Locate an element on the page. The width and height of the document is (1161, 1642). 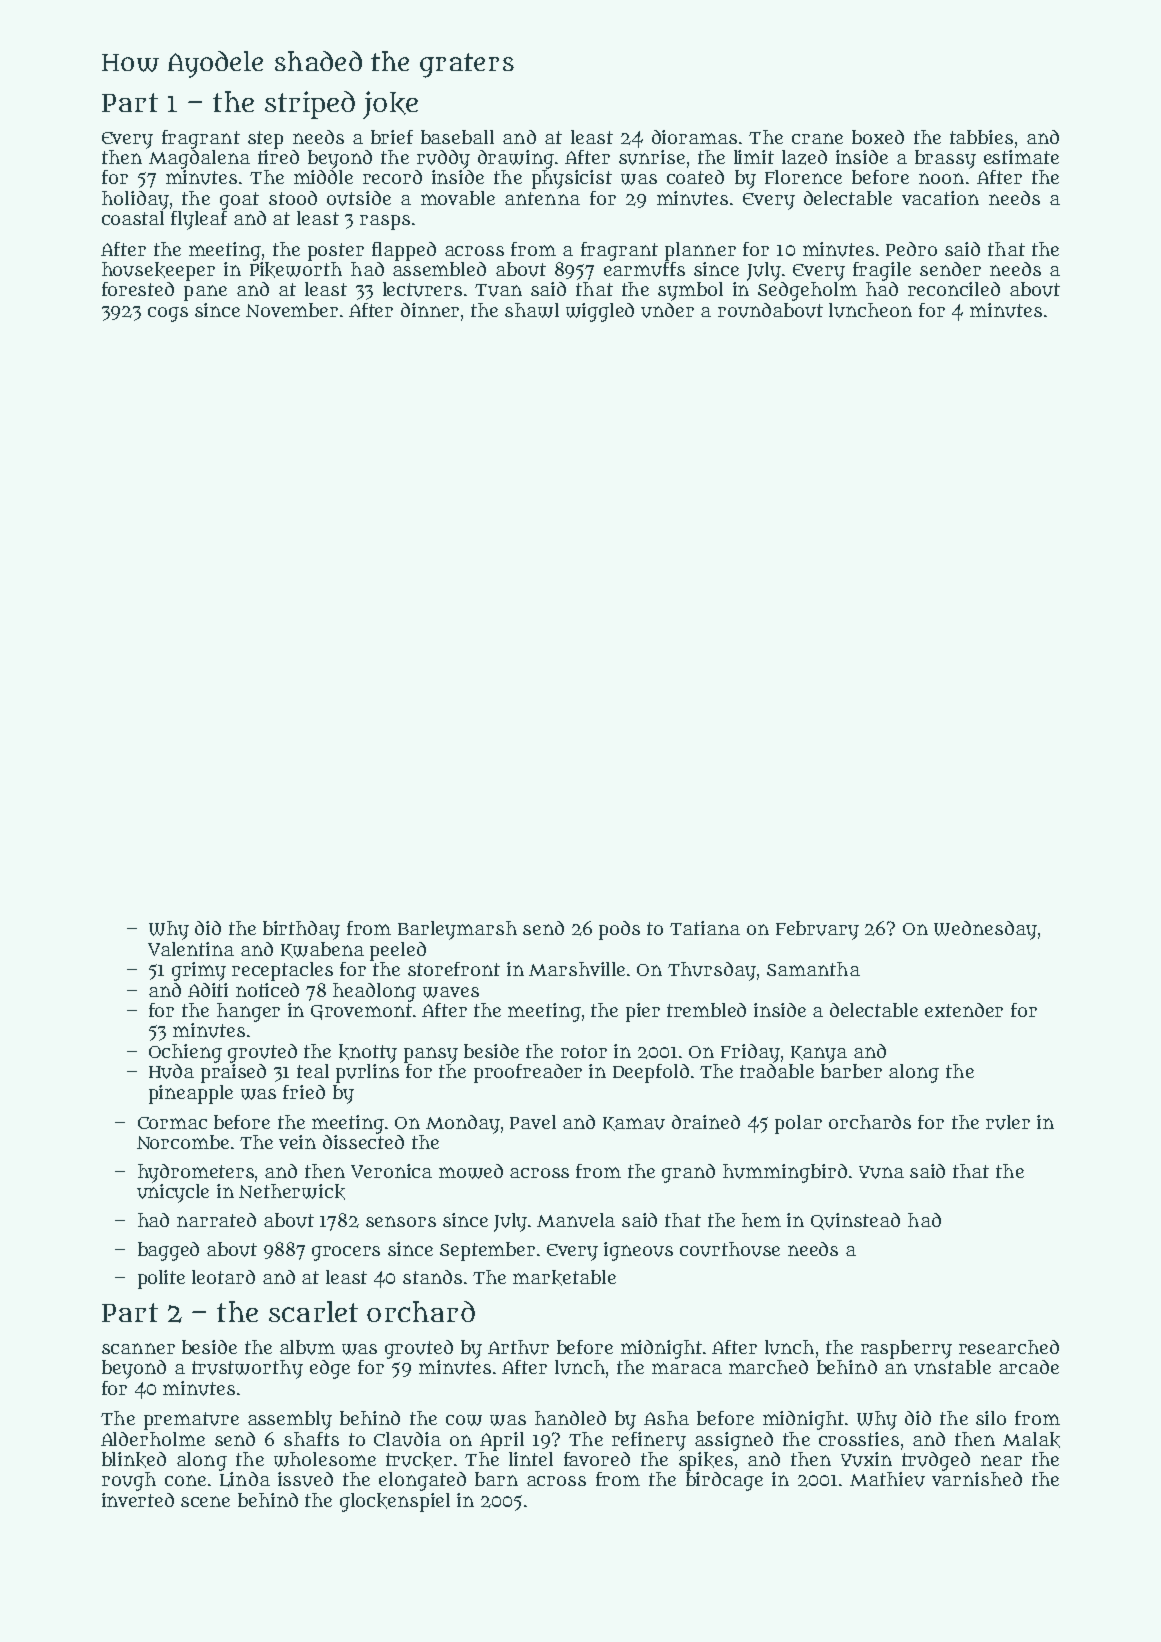
arcade is located at coordinates (1029, 1367).
